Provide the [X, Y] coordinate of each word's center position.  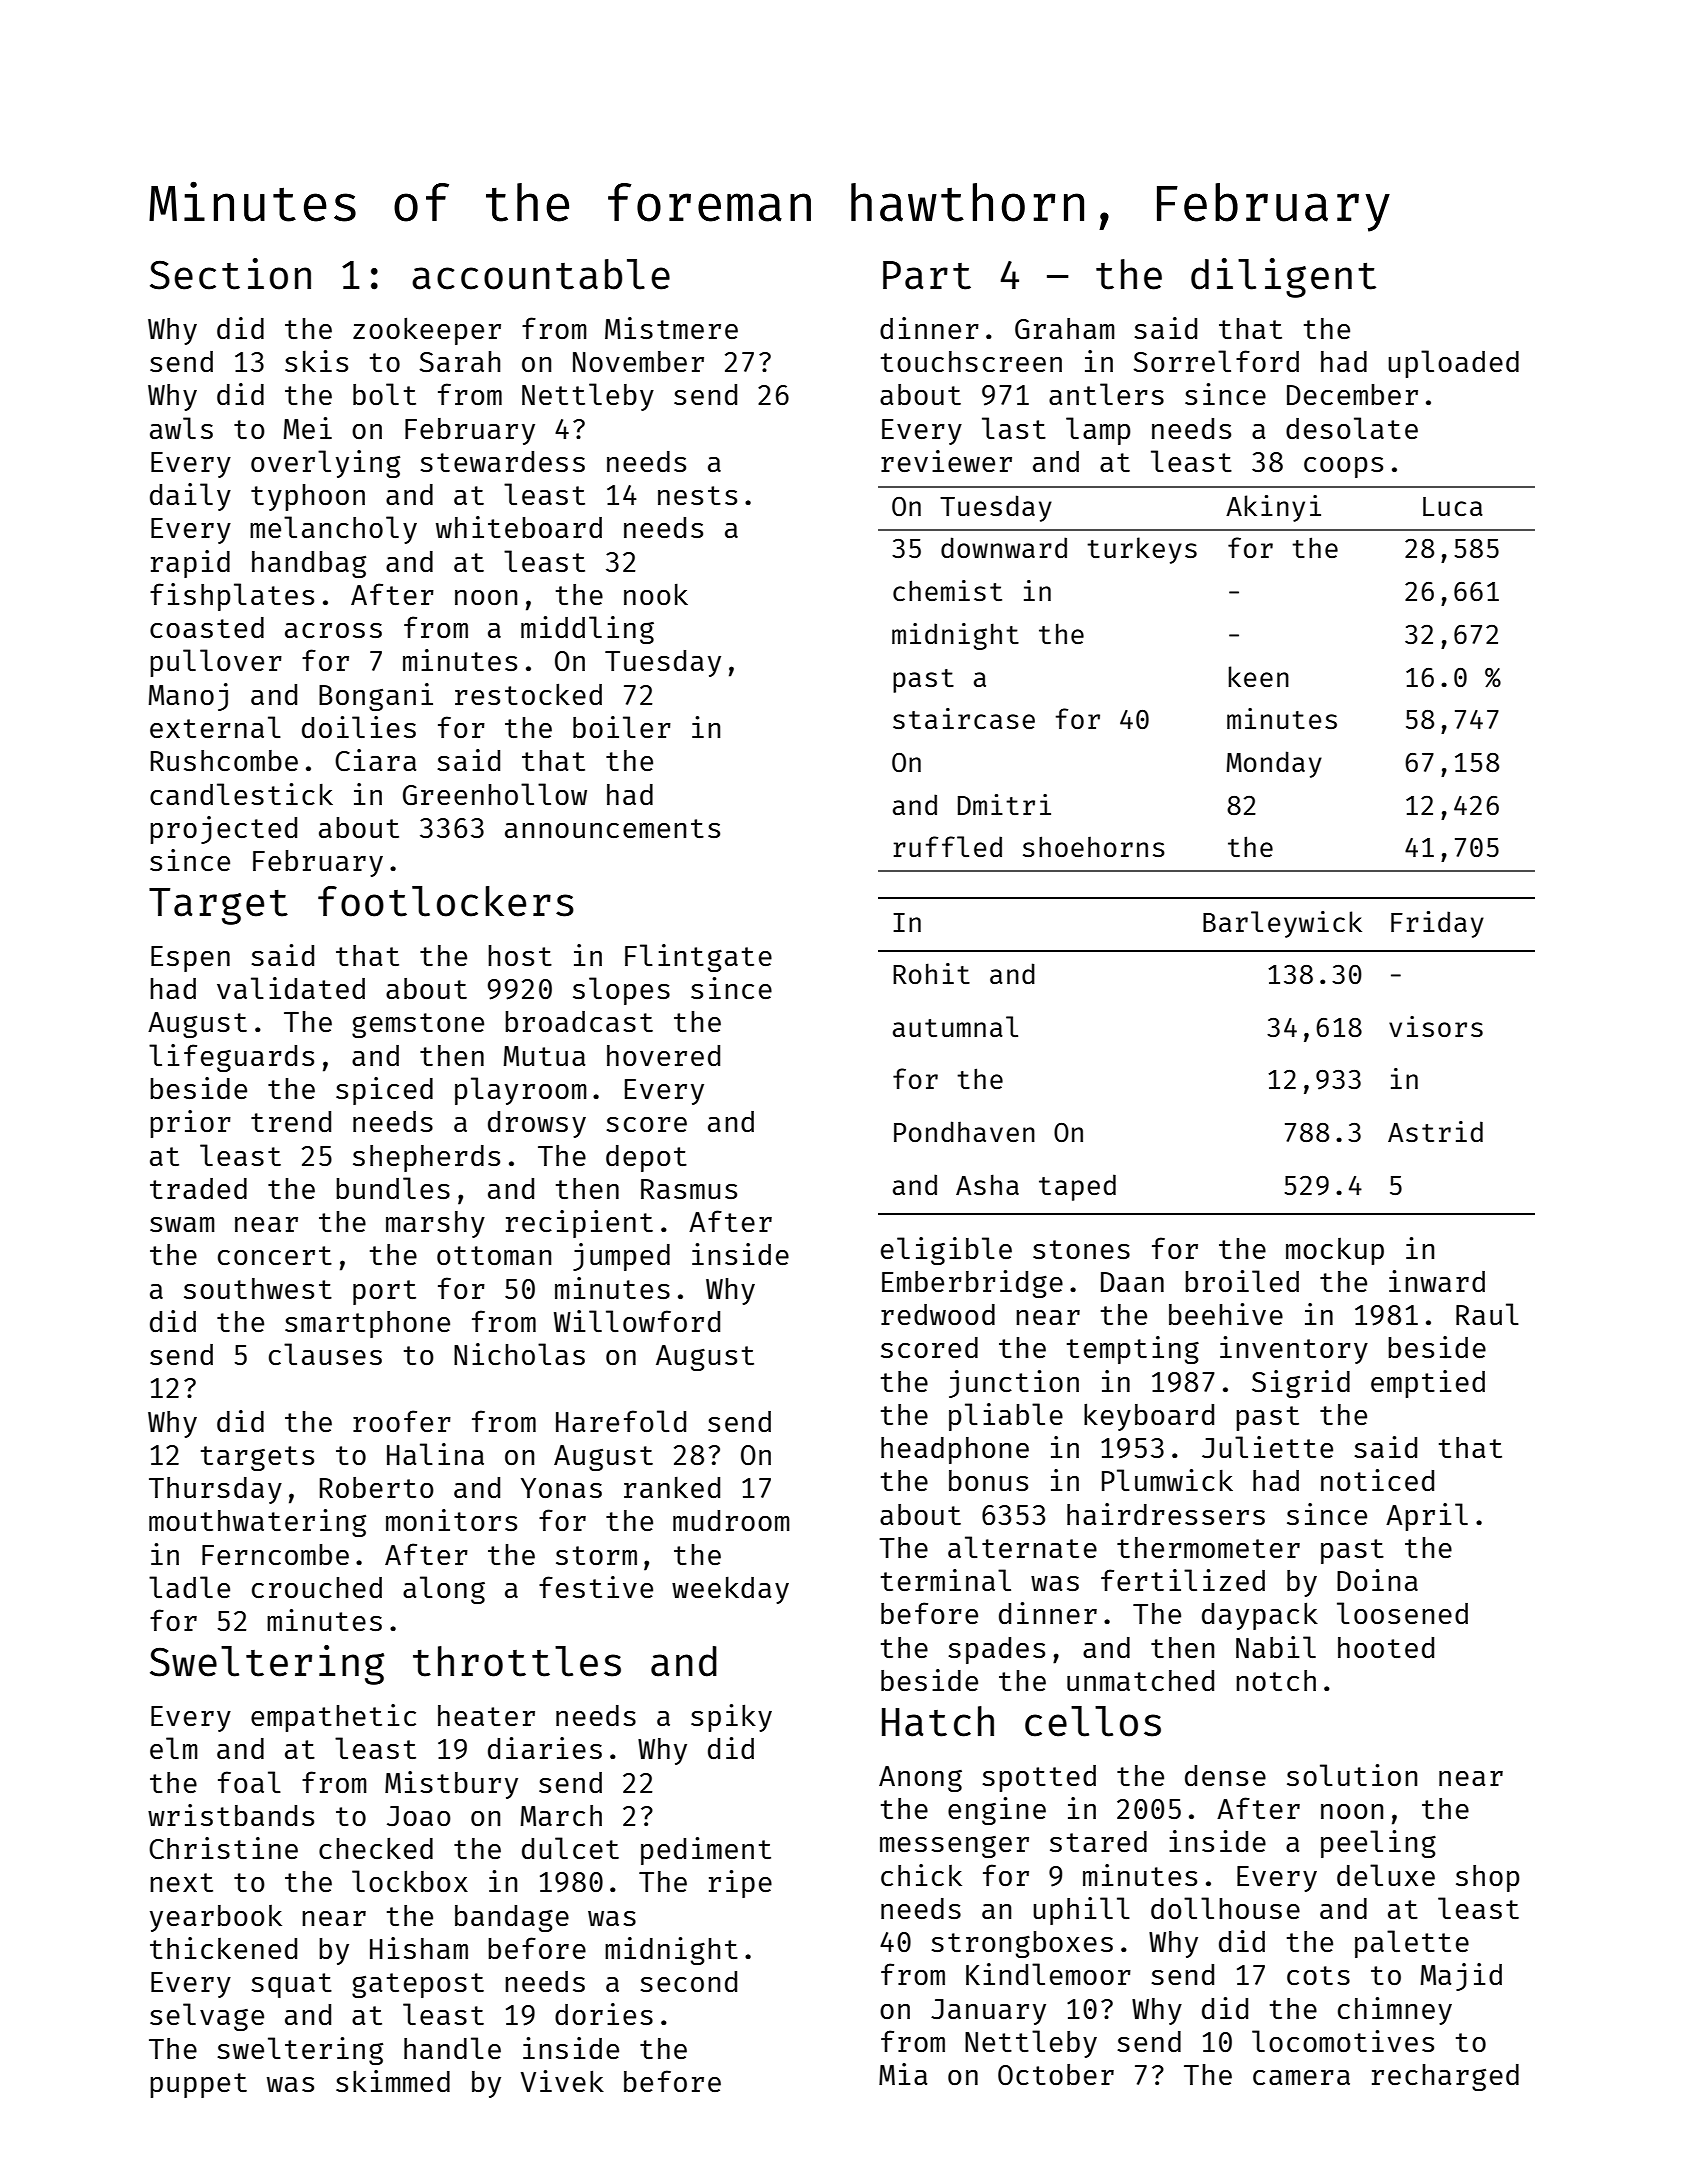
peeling [1378, 1844]
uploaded [1453, 364]
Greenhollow [495, 794]
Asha [987, 1184]
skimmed [393, 2081]
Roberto [377, 1487]
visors [1436, 1026]
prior [190, 1124]
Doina [1377, 1580]
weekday [730, 1590]
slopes [621, 991]
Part [927, 275]
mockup [1335, 1251]
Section [230, 274]
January [988, 2012]
